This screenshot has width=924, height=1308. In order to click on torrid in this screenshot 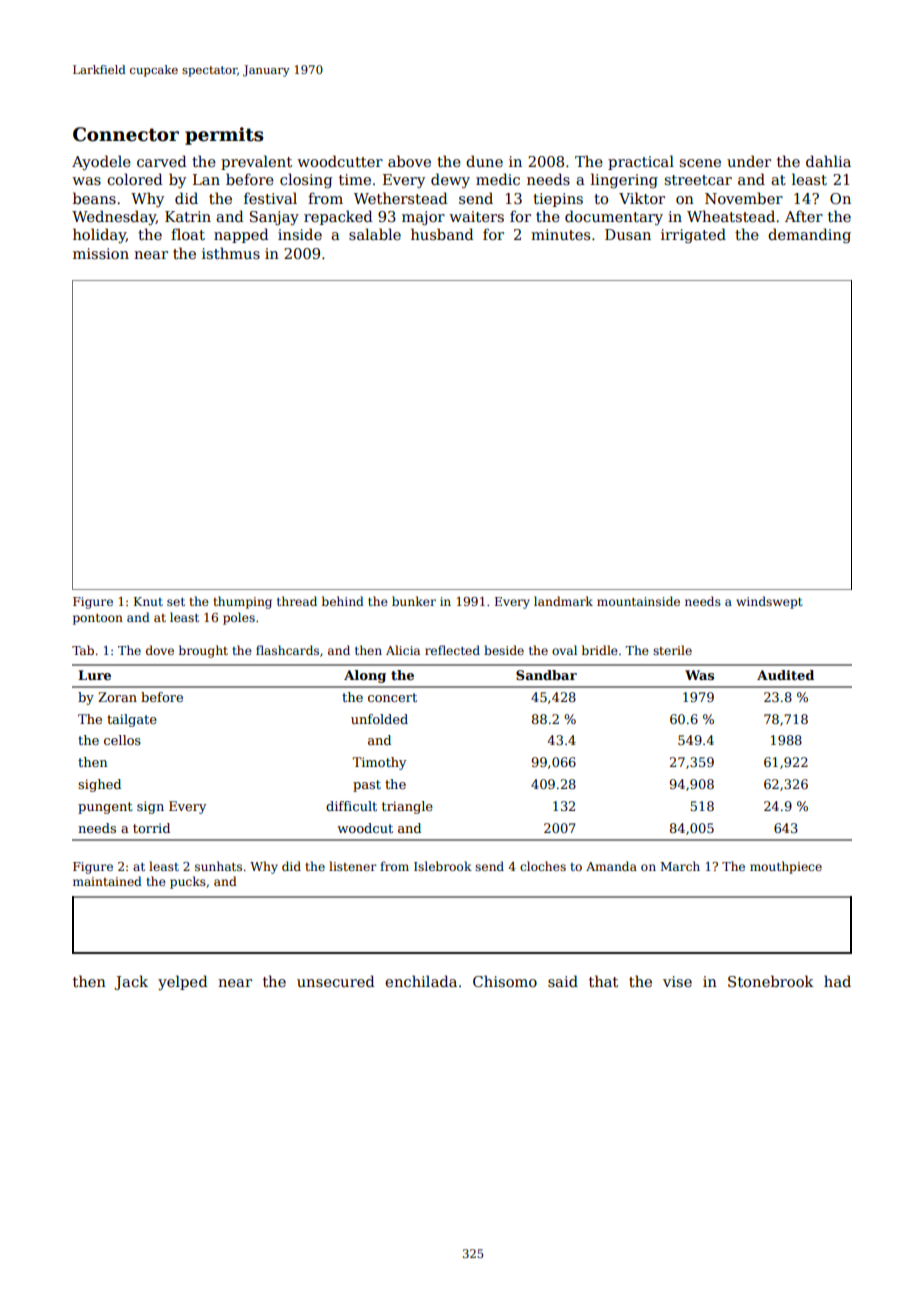, I will do `click(151, 828)`.
